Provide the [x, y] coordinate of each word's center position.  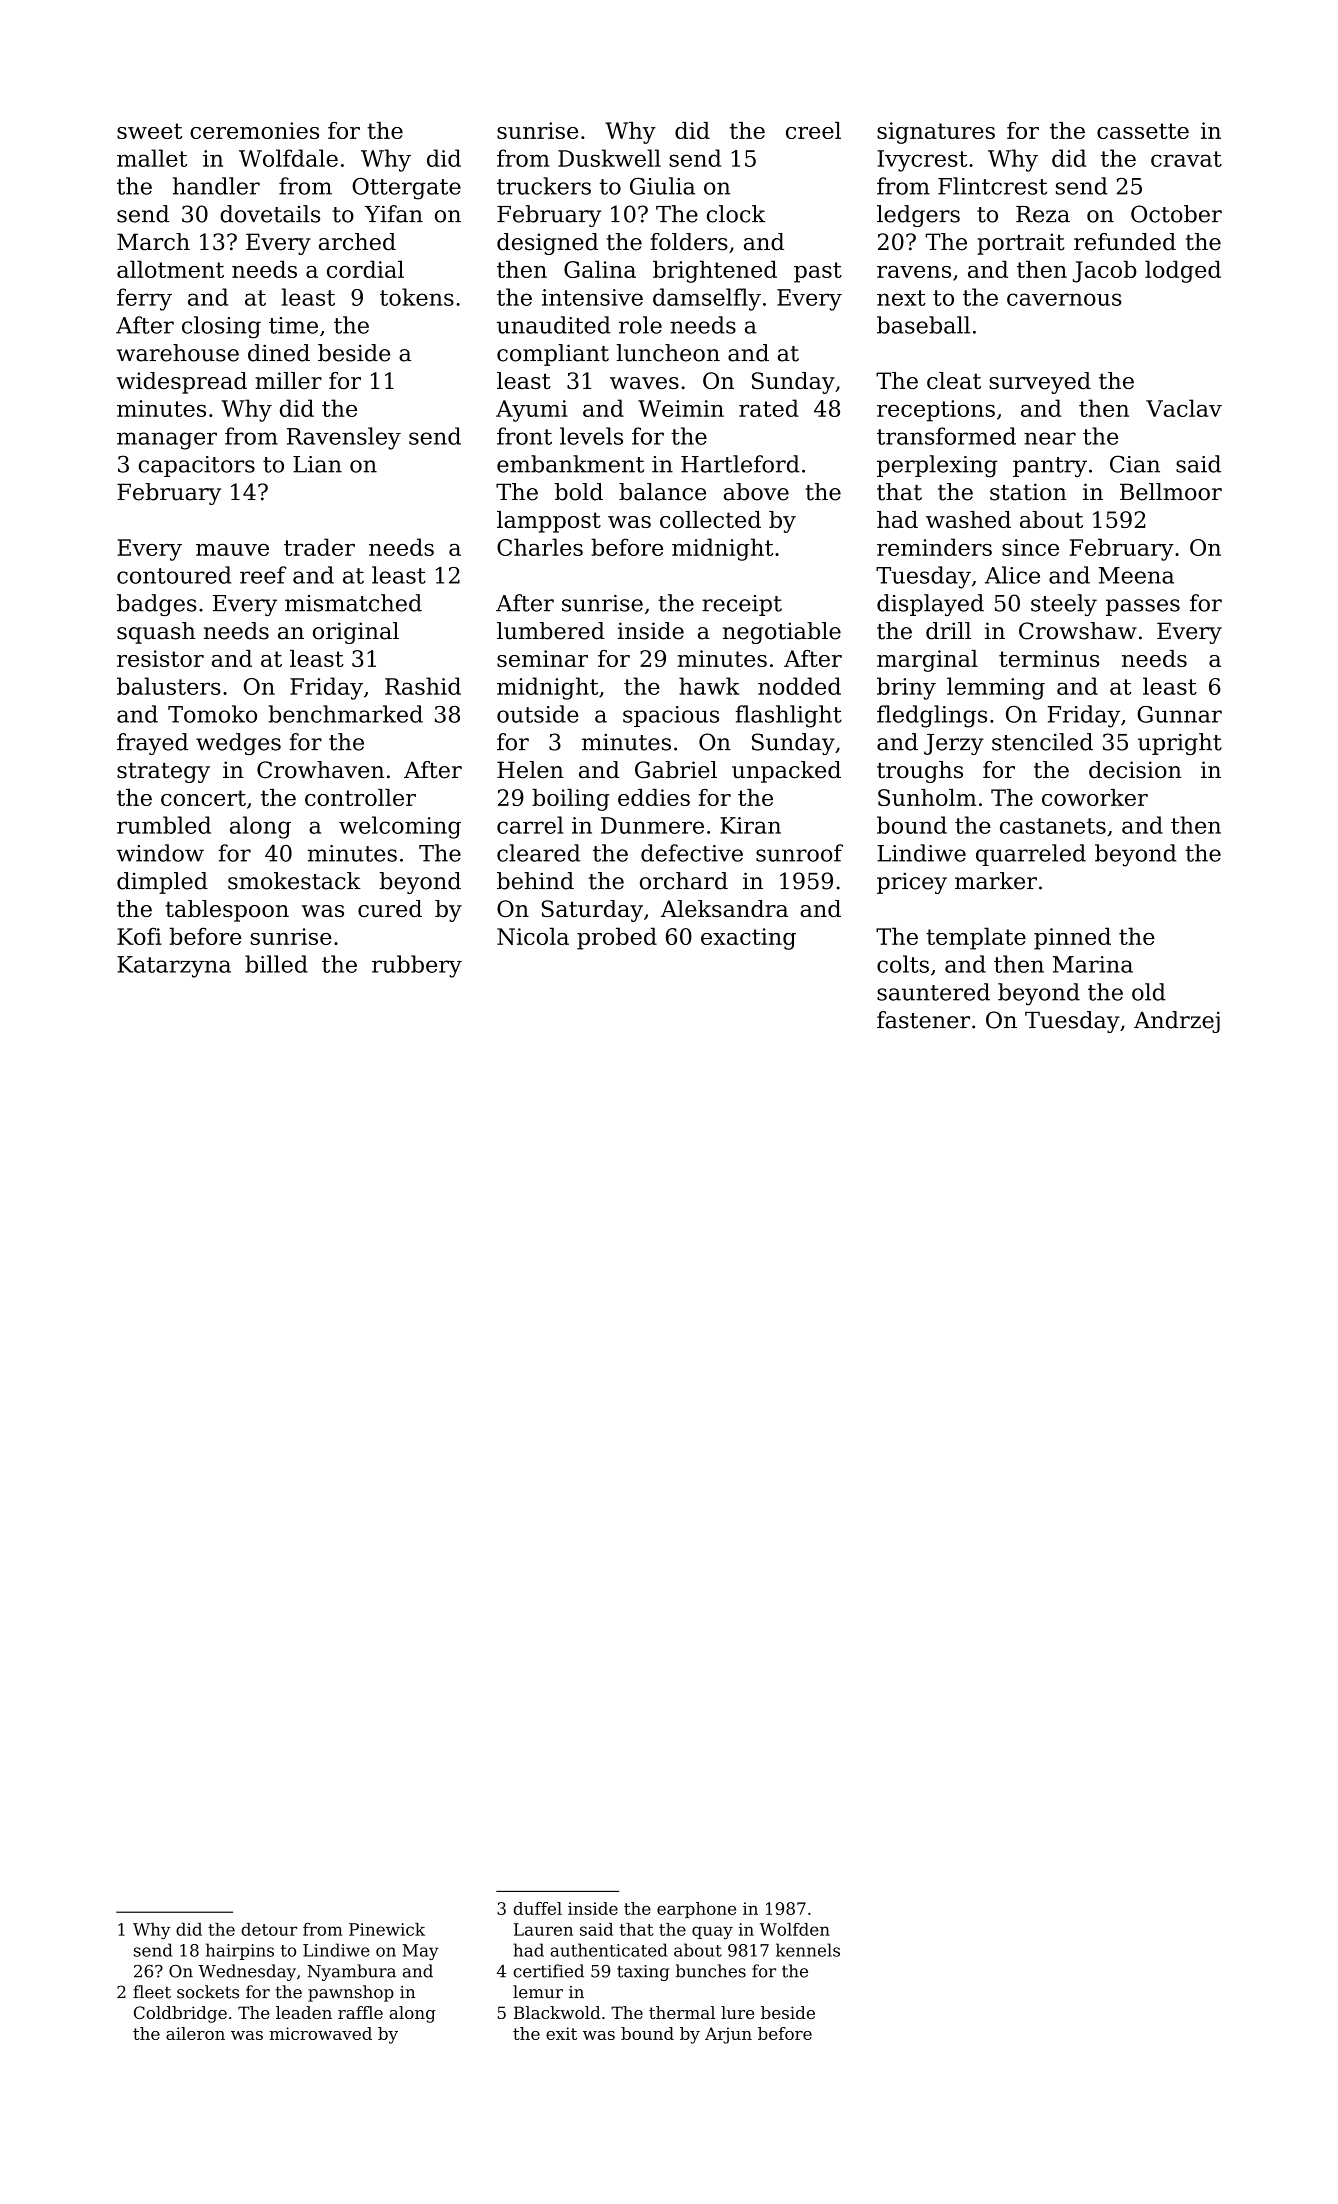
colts [903, 964]
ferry [144, 299]
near [1050, 438]
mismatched [353, 603]
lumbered [551, 631]
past [818, 272]
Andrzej [1177, 1022]
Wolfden [795, 1929]
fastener [923, 1020]
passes [1143, 607]
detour [269, 1929]
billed [276, 964]
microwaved [320, 2033]
